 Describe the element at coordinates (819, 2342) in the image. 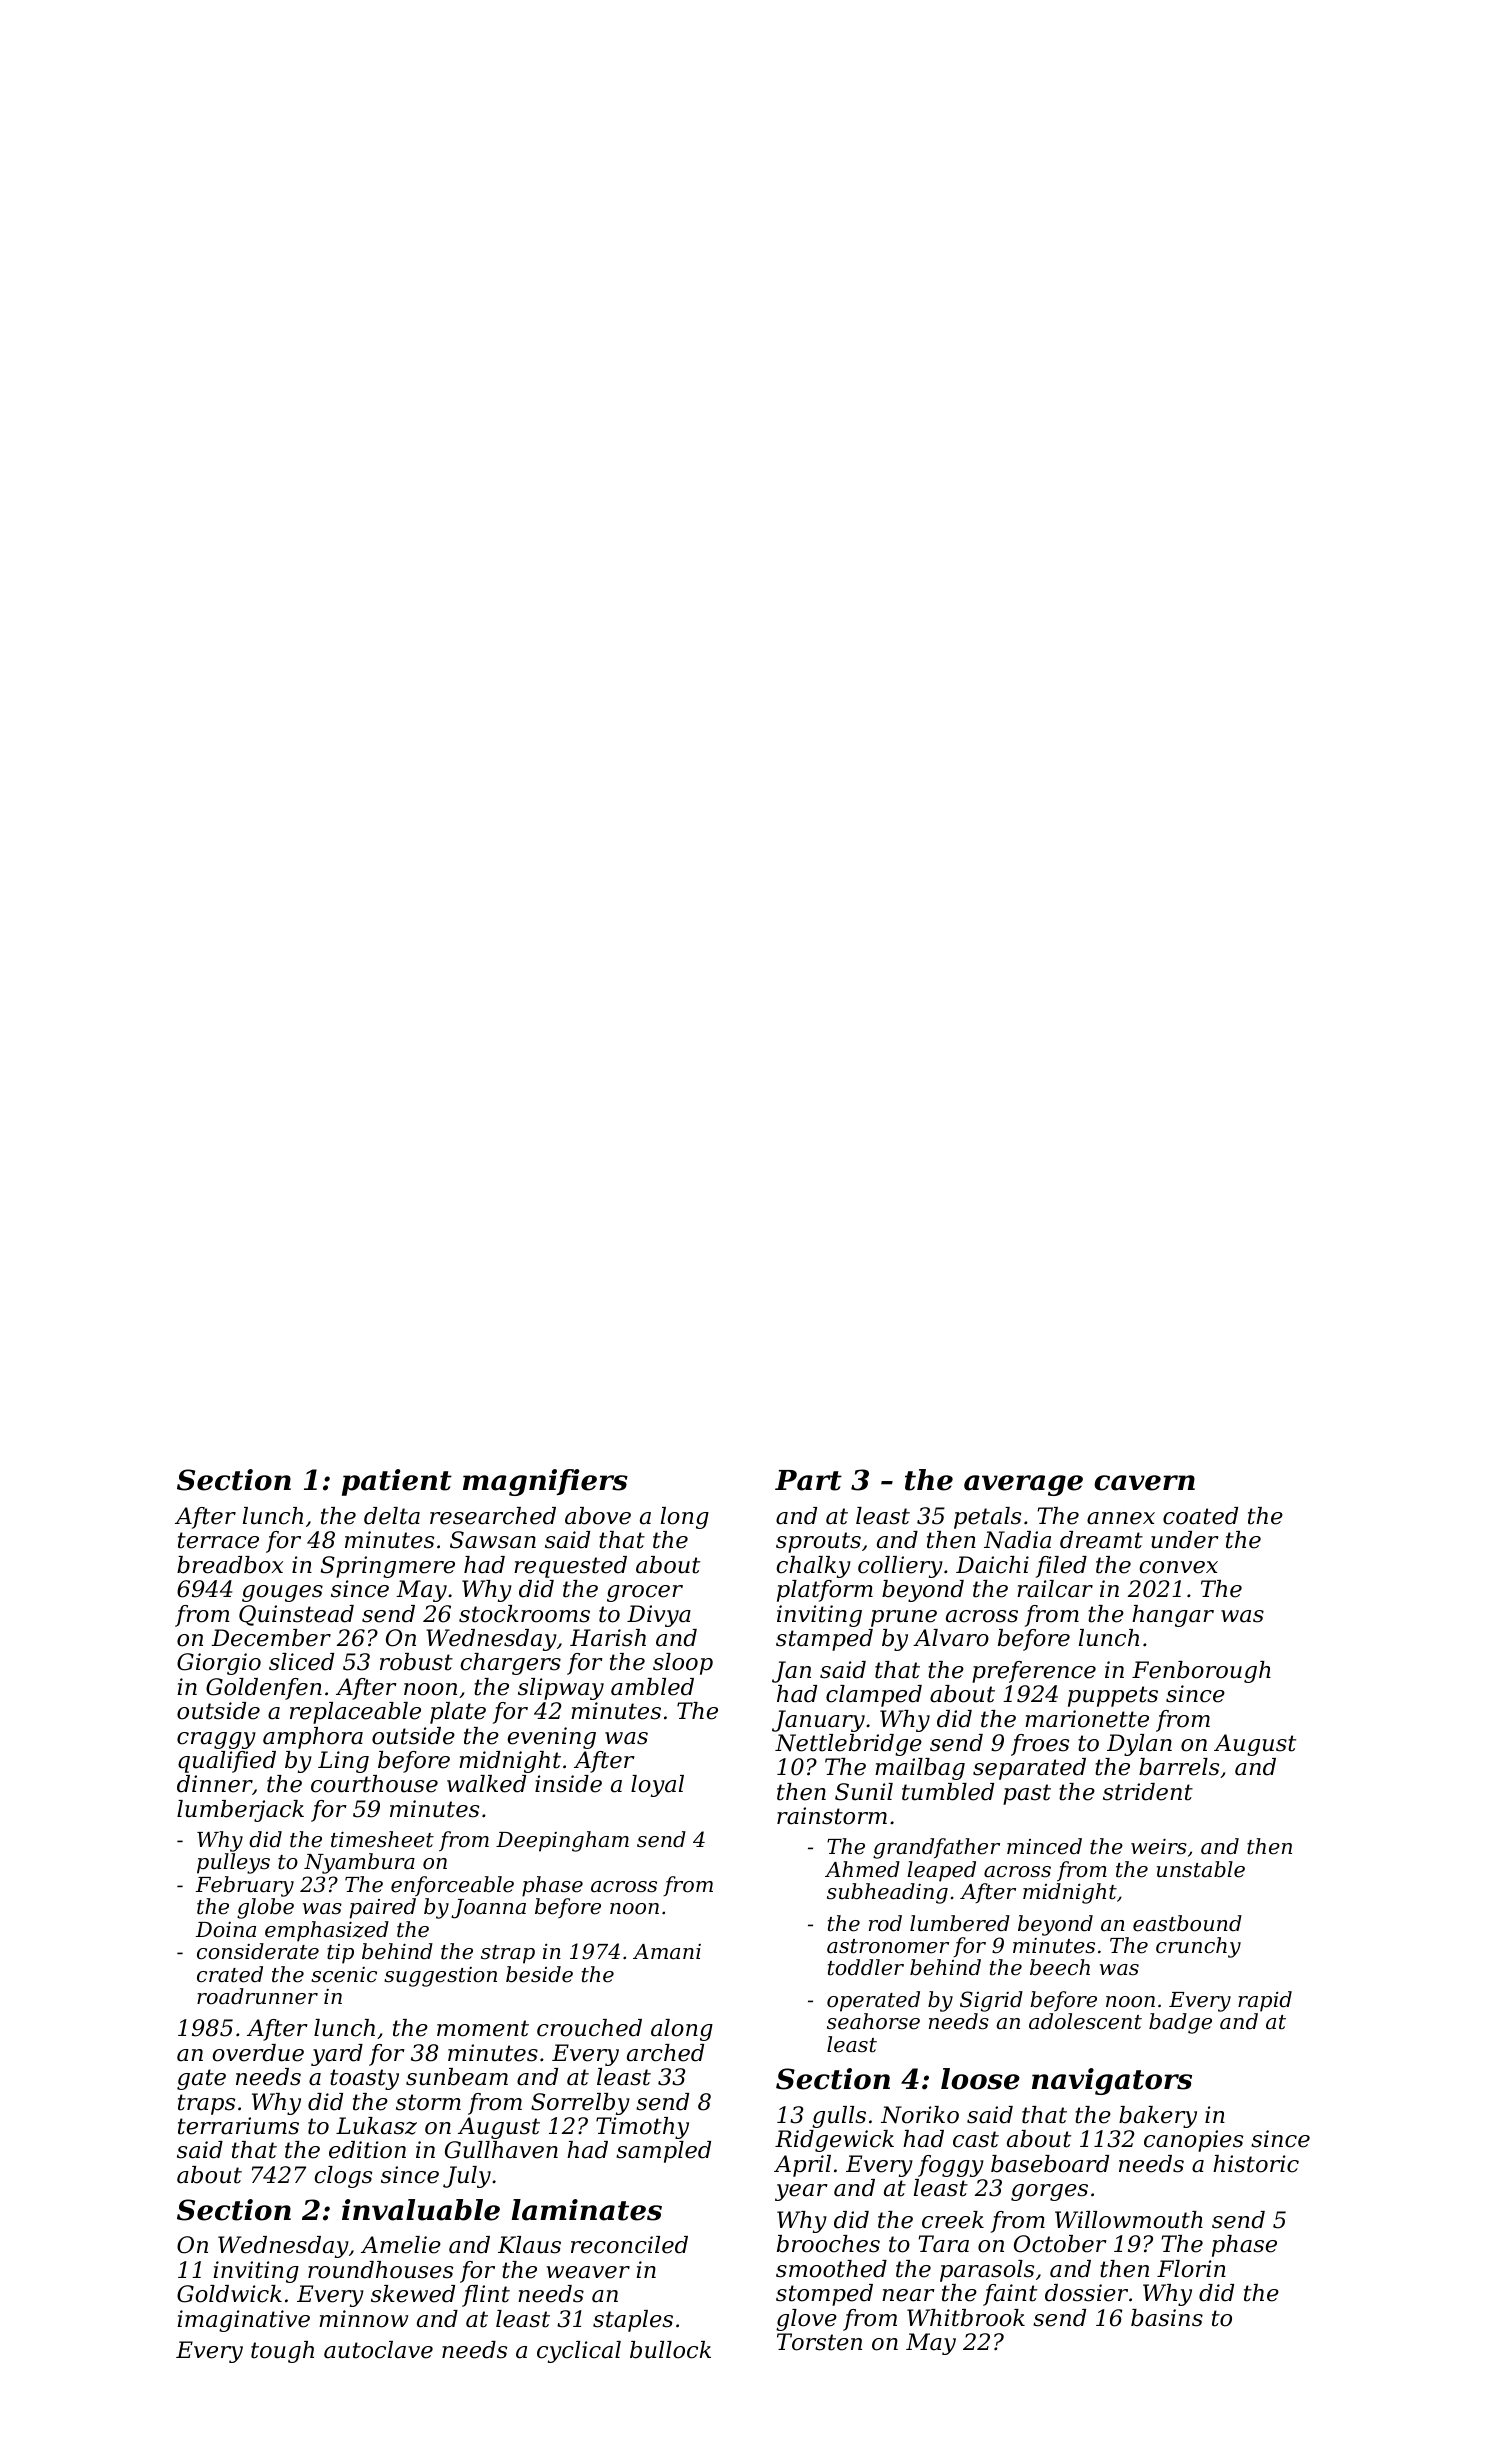

I see `Torsten` at that location.
